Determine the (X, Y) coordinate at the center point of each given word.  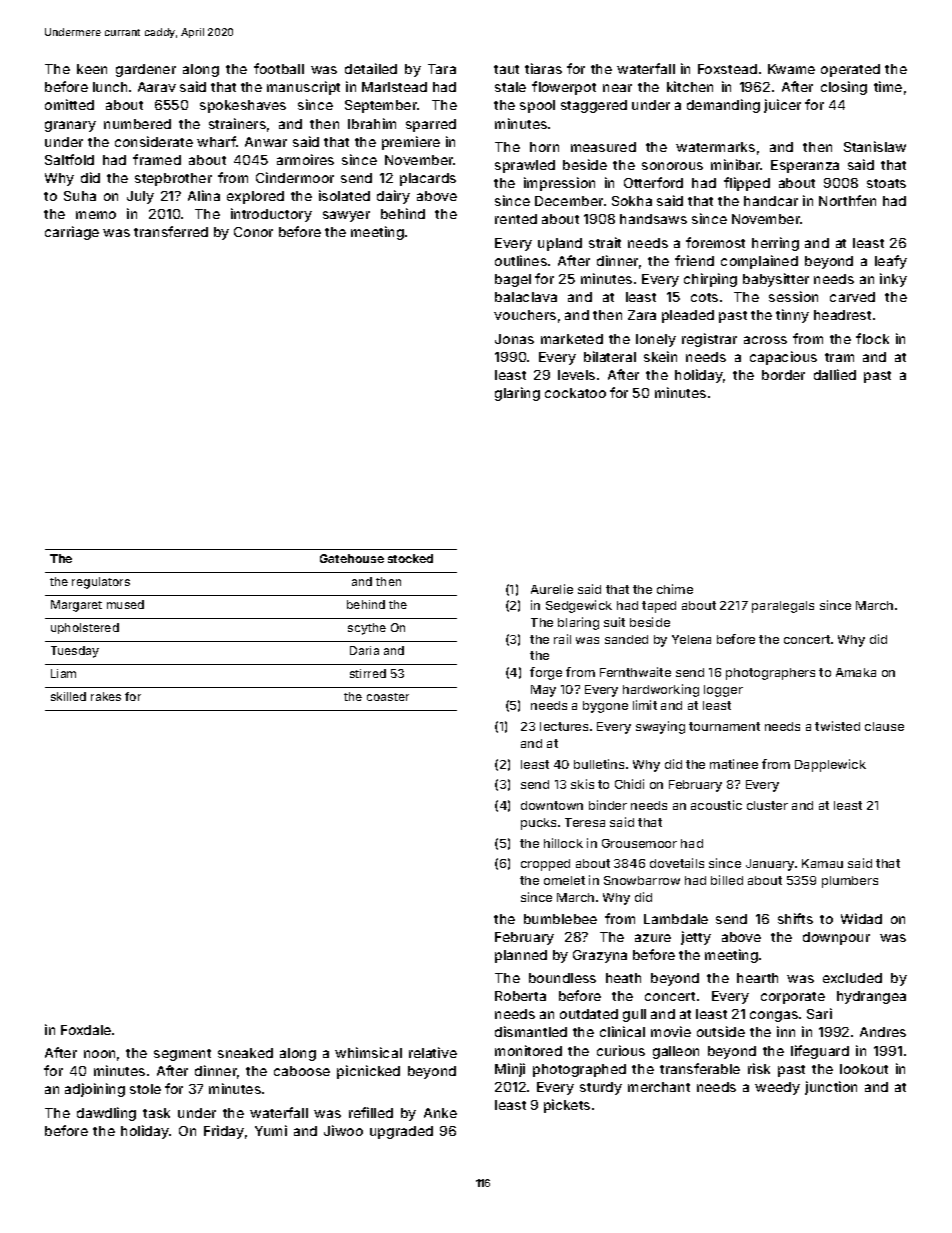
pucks (538, 824)
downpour (836, 938)
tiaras (543, 68)
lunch (110, 87)
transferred (171, 231)
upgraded (401, 1132)
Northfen (847, 200)
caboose (302, 1071)
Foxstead (727, 69)
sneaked (245, 1053)
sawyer (346, 216)
